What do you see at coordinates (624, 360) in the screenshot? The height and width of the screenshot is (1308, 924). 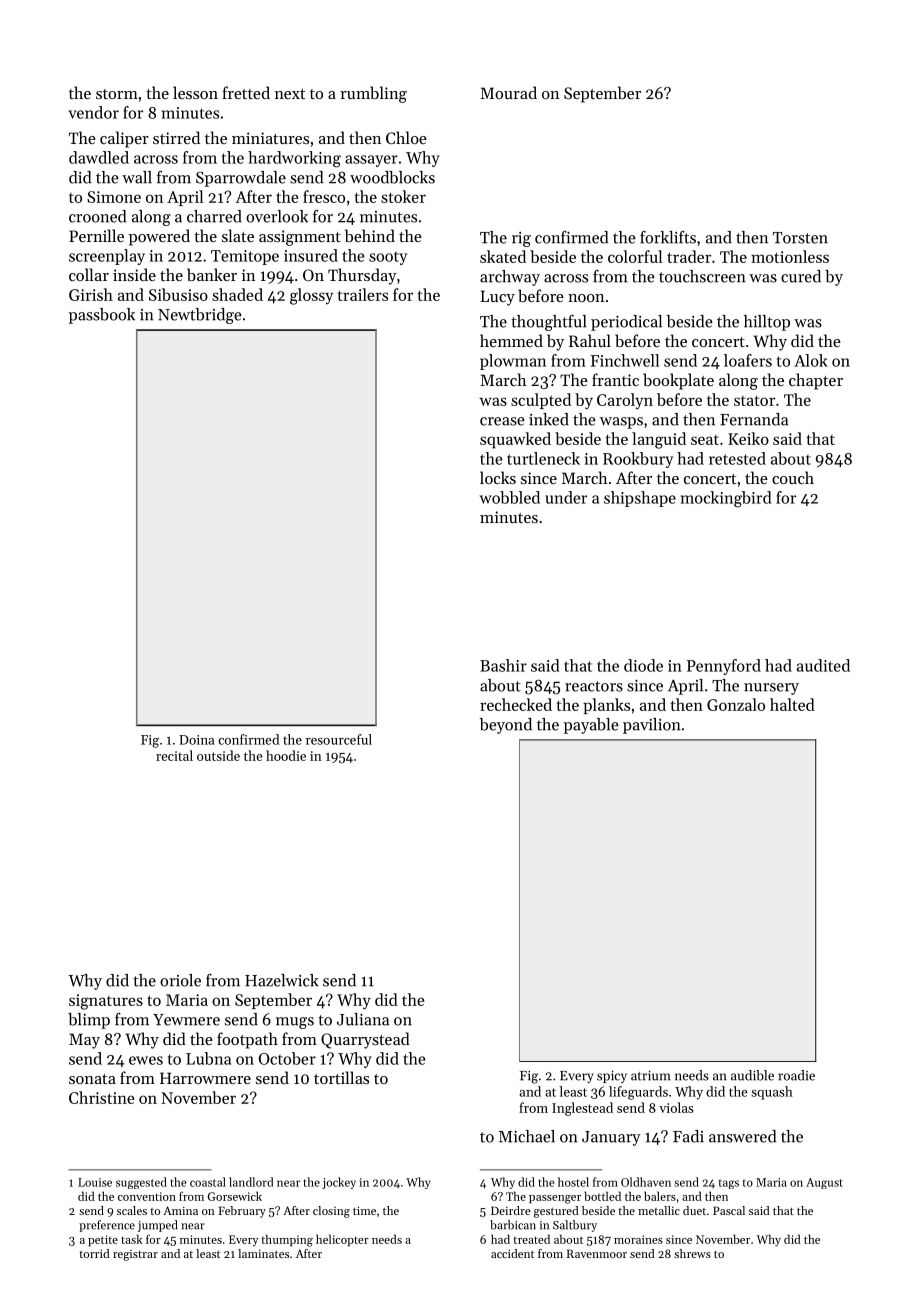 I see `Finchwell` at bounding box center [624, 360].
